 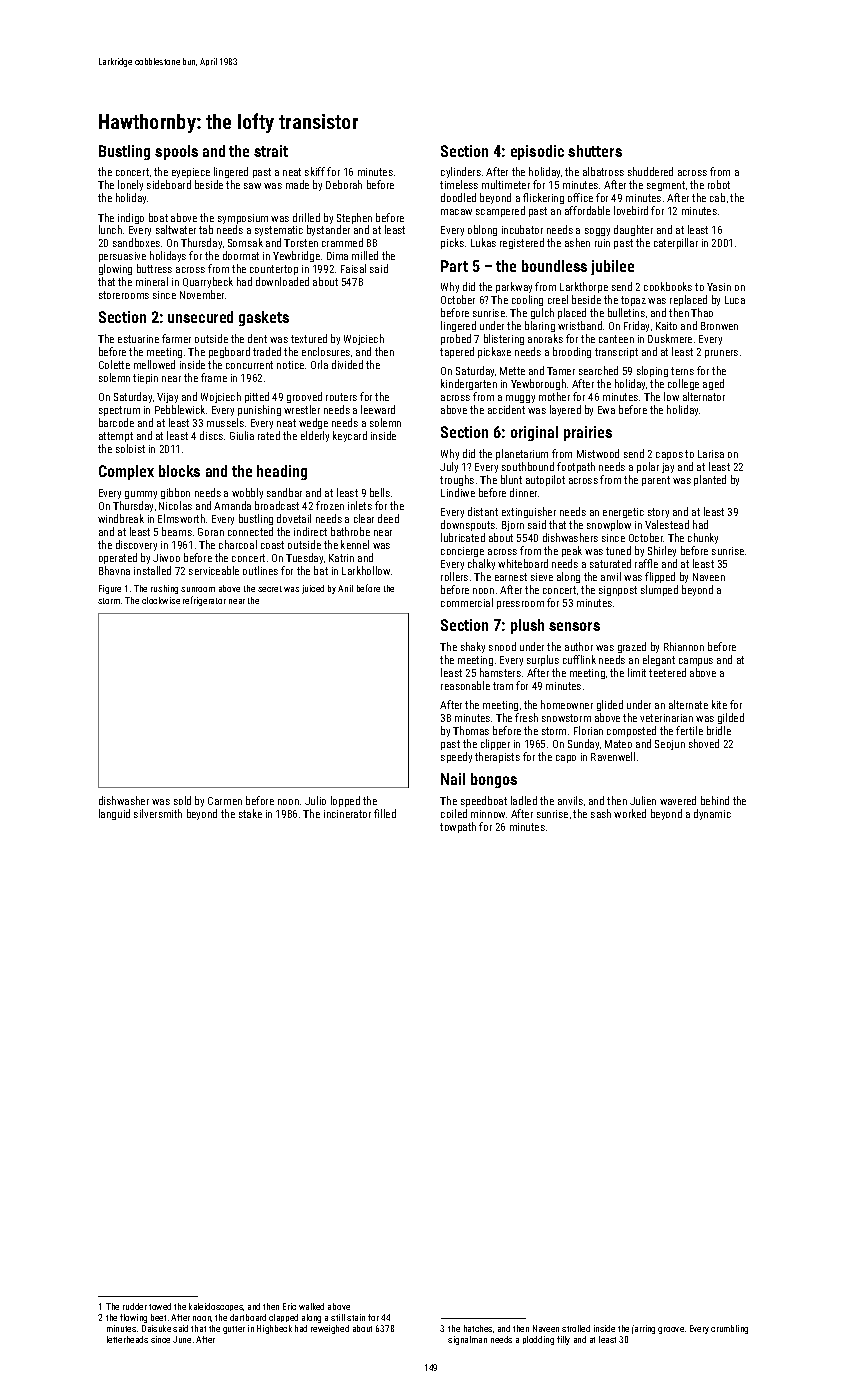 What do you see at coordinates (182, 800) in the screenshot?
I see `sold` at bounding box center [182, 800].
